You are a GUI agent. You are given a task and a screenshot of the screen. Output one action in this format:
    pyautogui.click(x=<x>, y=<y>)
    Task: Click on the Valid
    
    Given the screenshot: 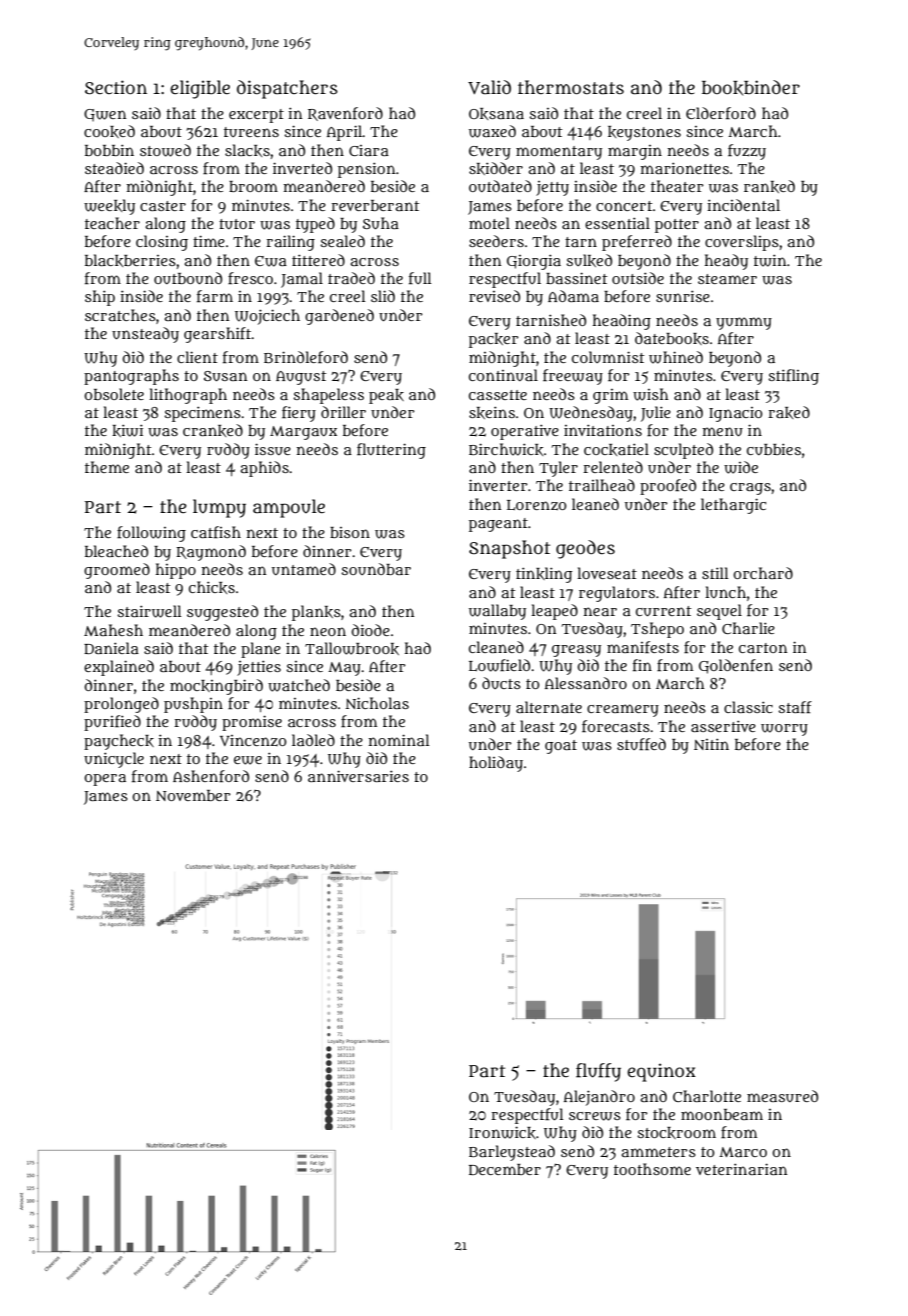 What is the action you would take?
    pyautogui.click(x=489, y=87)
